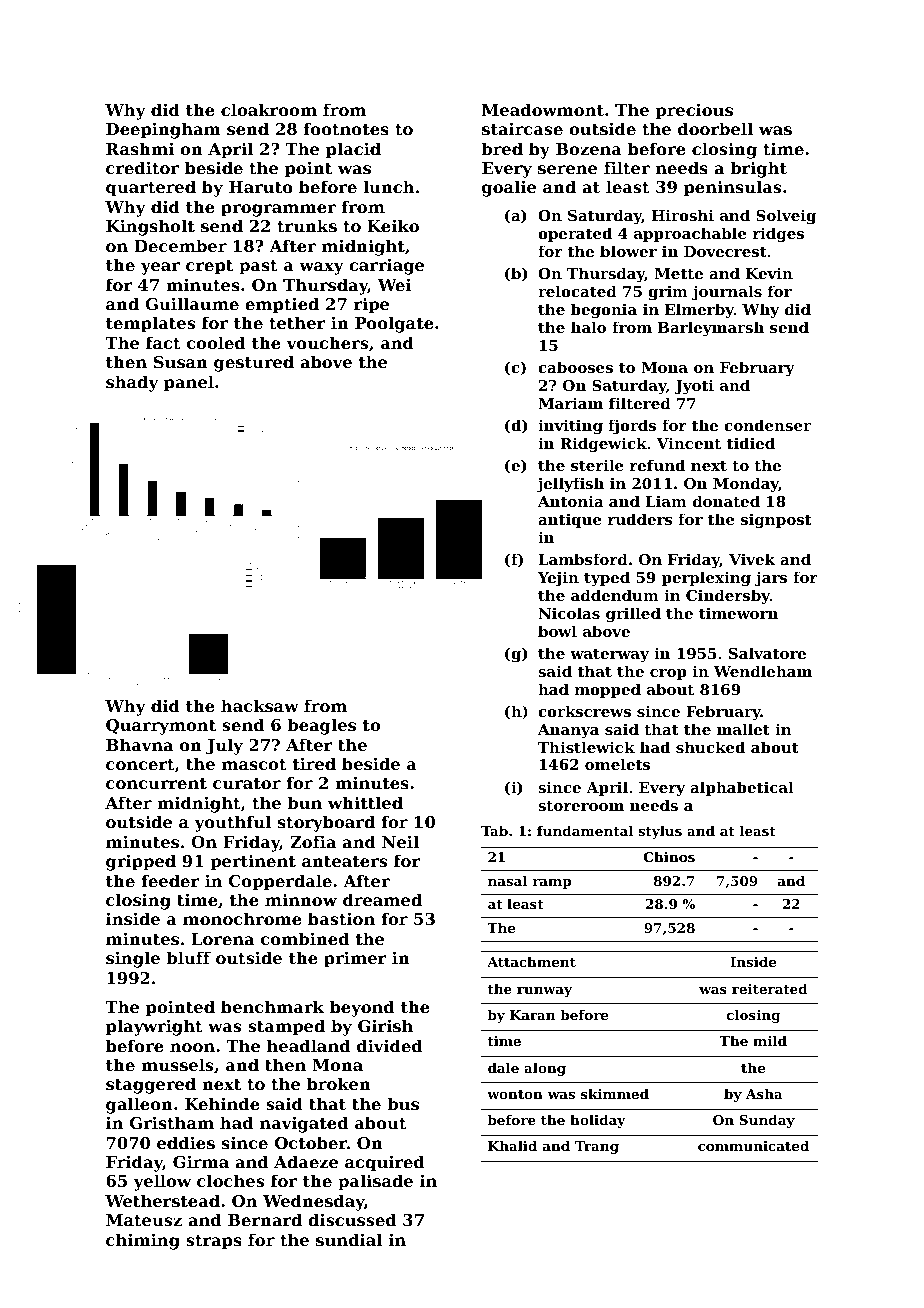 Image resolution: width=924 pixels, height=1308 pixels. What do you see at coordinates (141, 862) in the screenshot?
I see `gripped` at bounding box center [141, 862].
